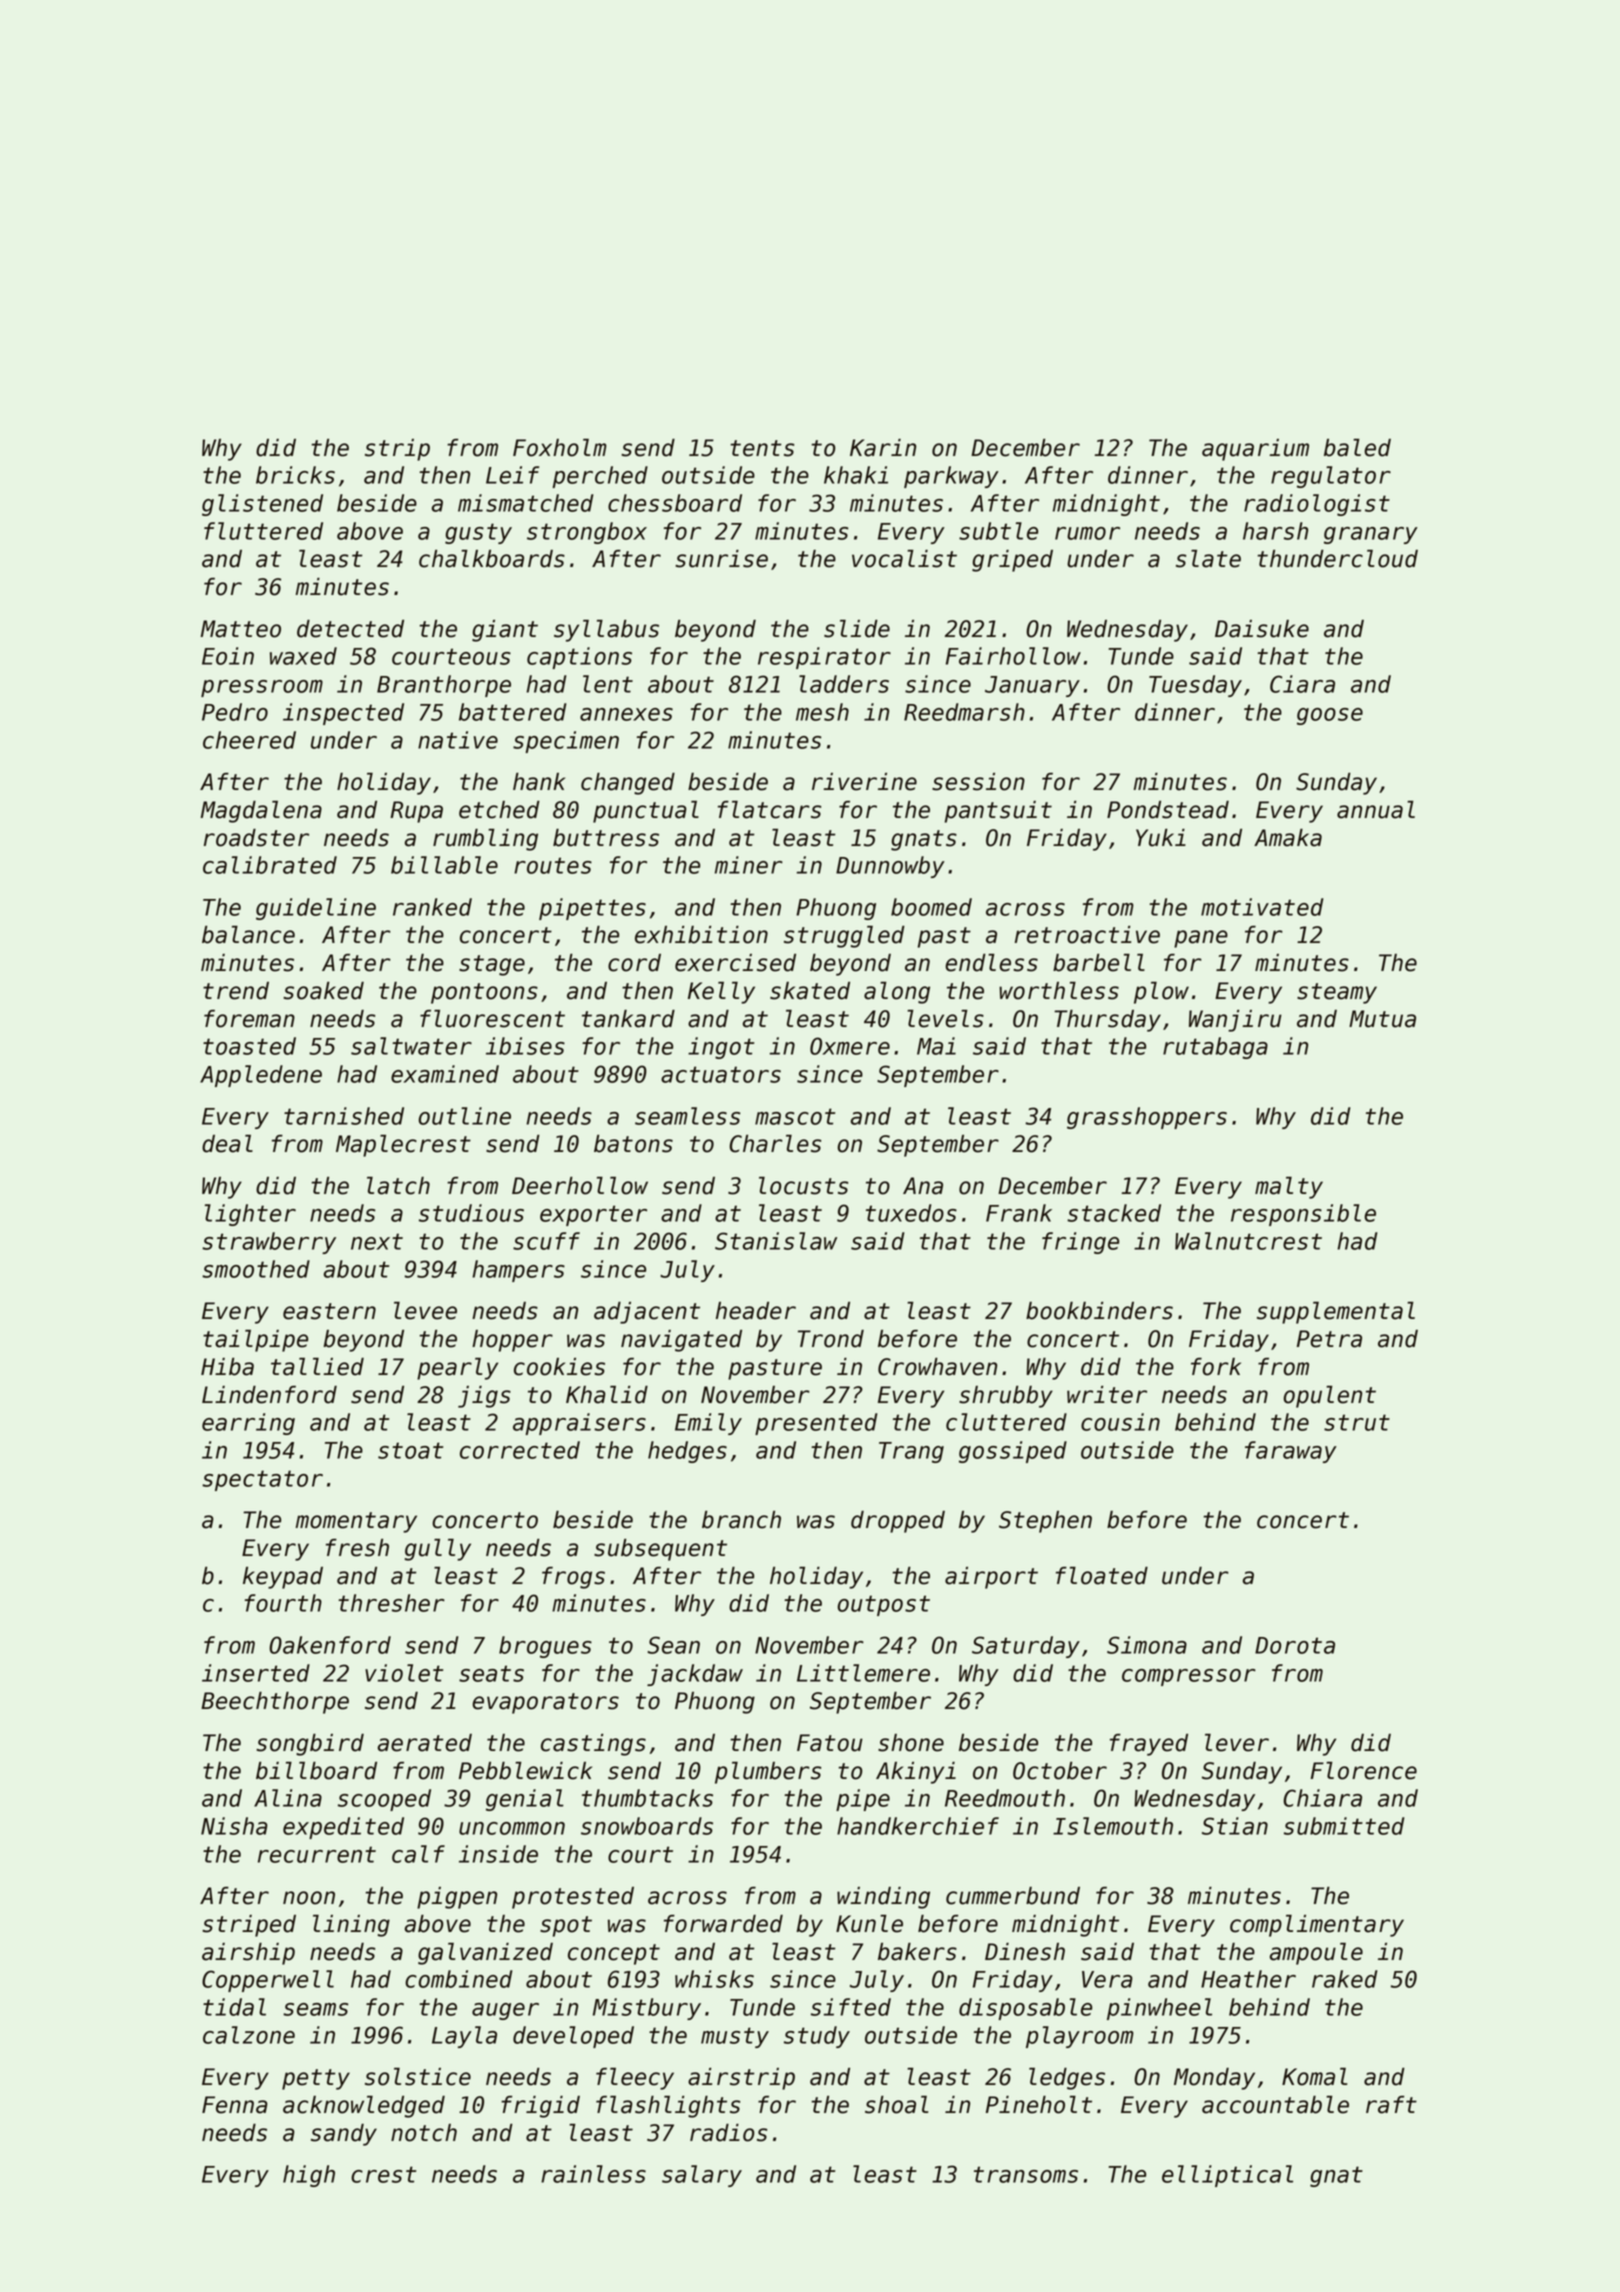  What do you see at coordinates (804, 1185) in the screenshot?
I see `locusts` at bounding box center [804, 1185].
